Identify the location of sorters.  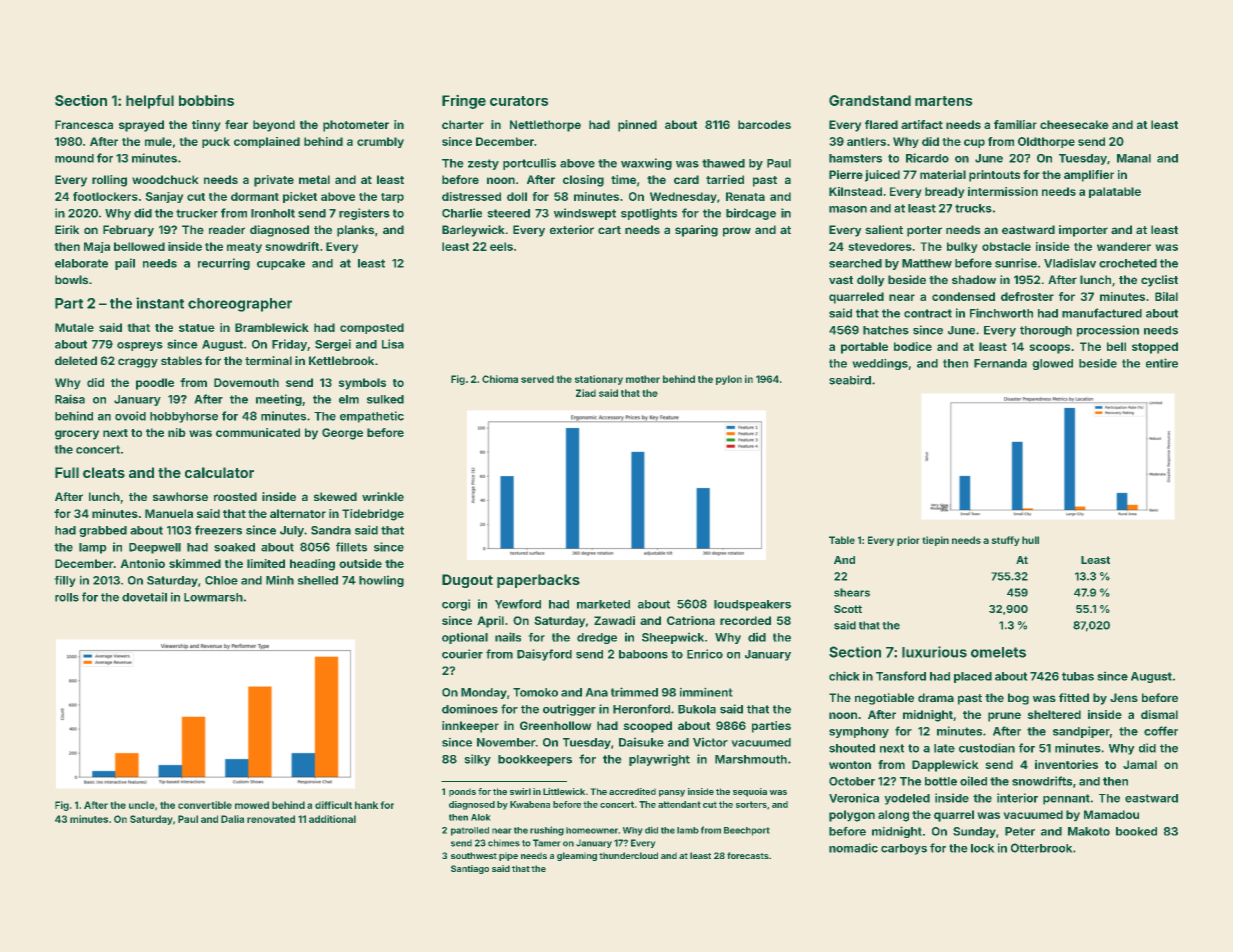
(751, 804).
